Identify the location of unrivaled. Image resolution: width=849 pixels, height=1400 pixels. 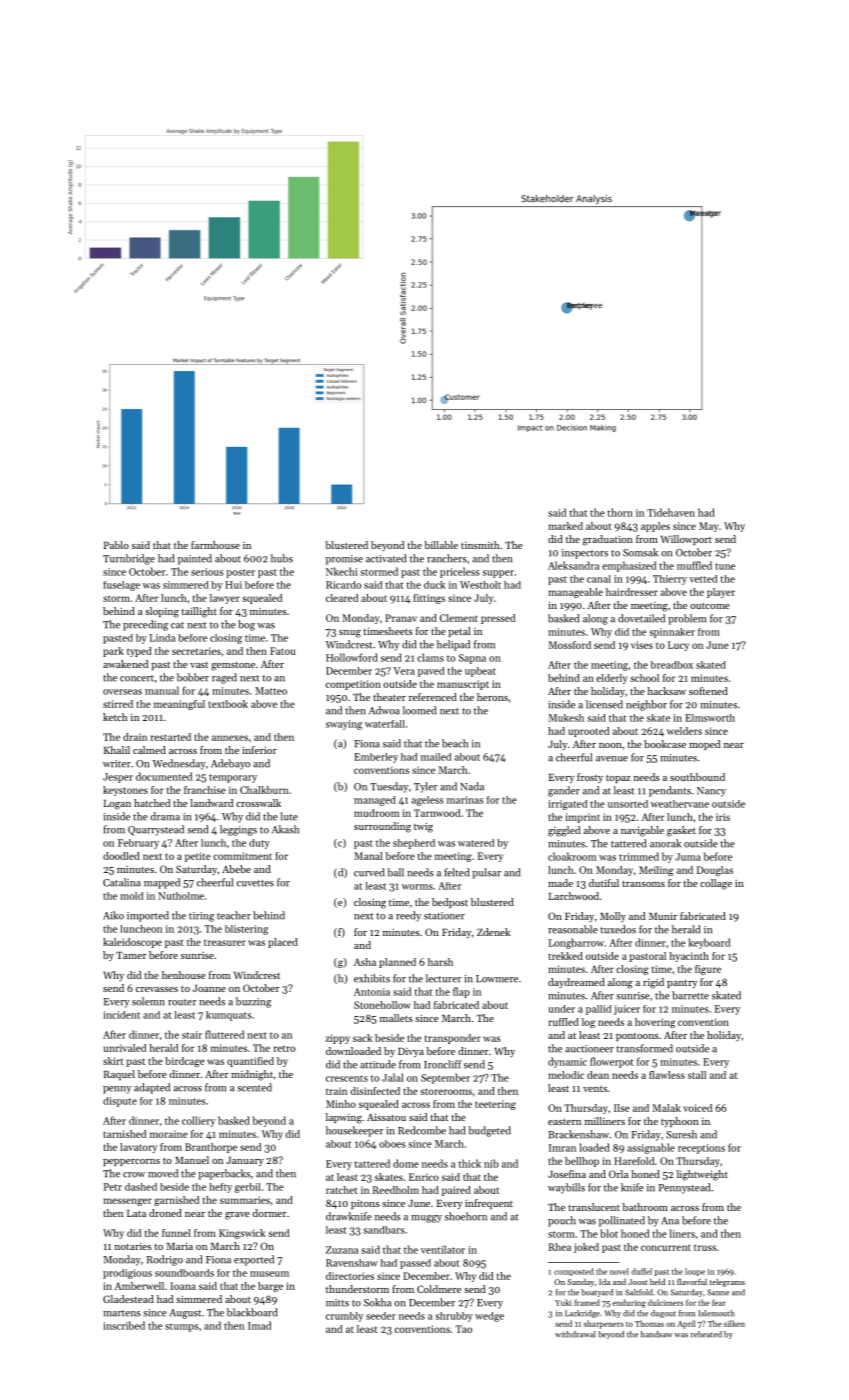
(125, 1048).
